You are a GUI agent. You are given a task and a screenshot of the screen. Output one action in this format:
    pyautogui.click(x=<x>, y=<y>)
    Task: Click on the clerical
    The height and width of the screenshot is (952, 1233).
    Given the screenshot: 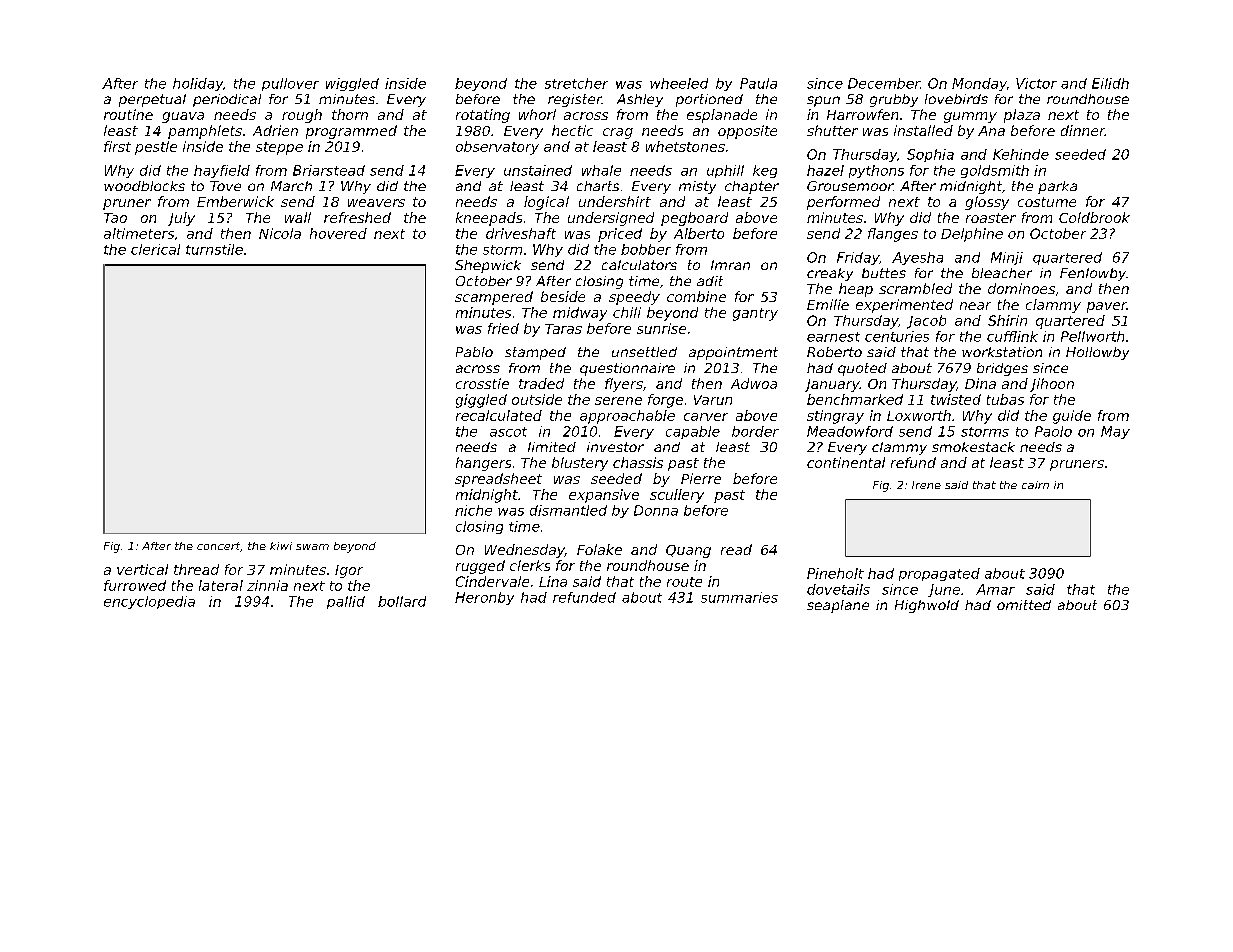 What is the action you would take?
    pyautogui.click(x=155, y=249)
